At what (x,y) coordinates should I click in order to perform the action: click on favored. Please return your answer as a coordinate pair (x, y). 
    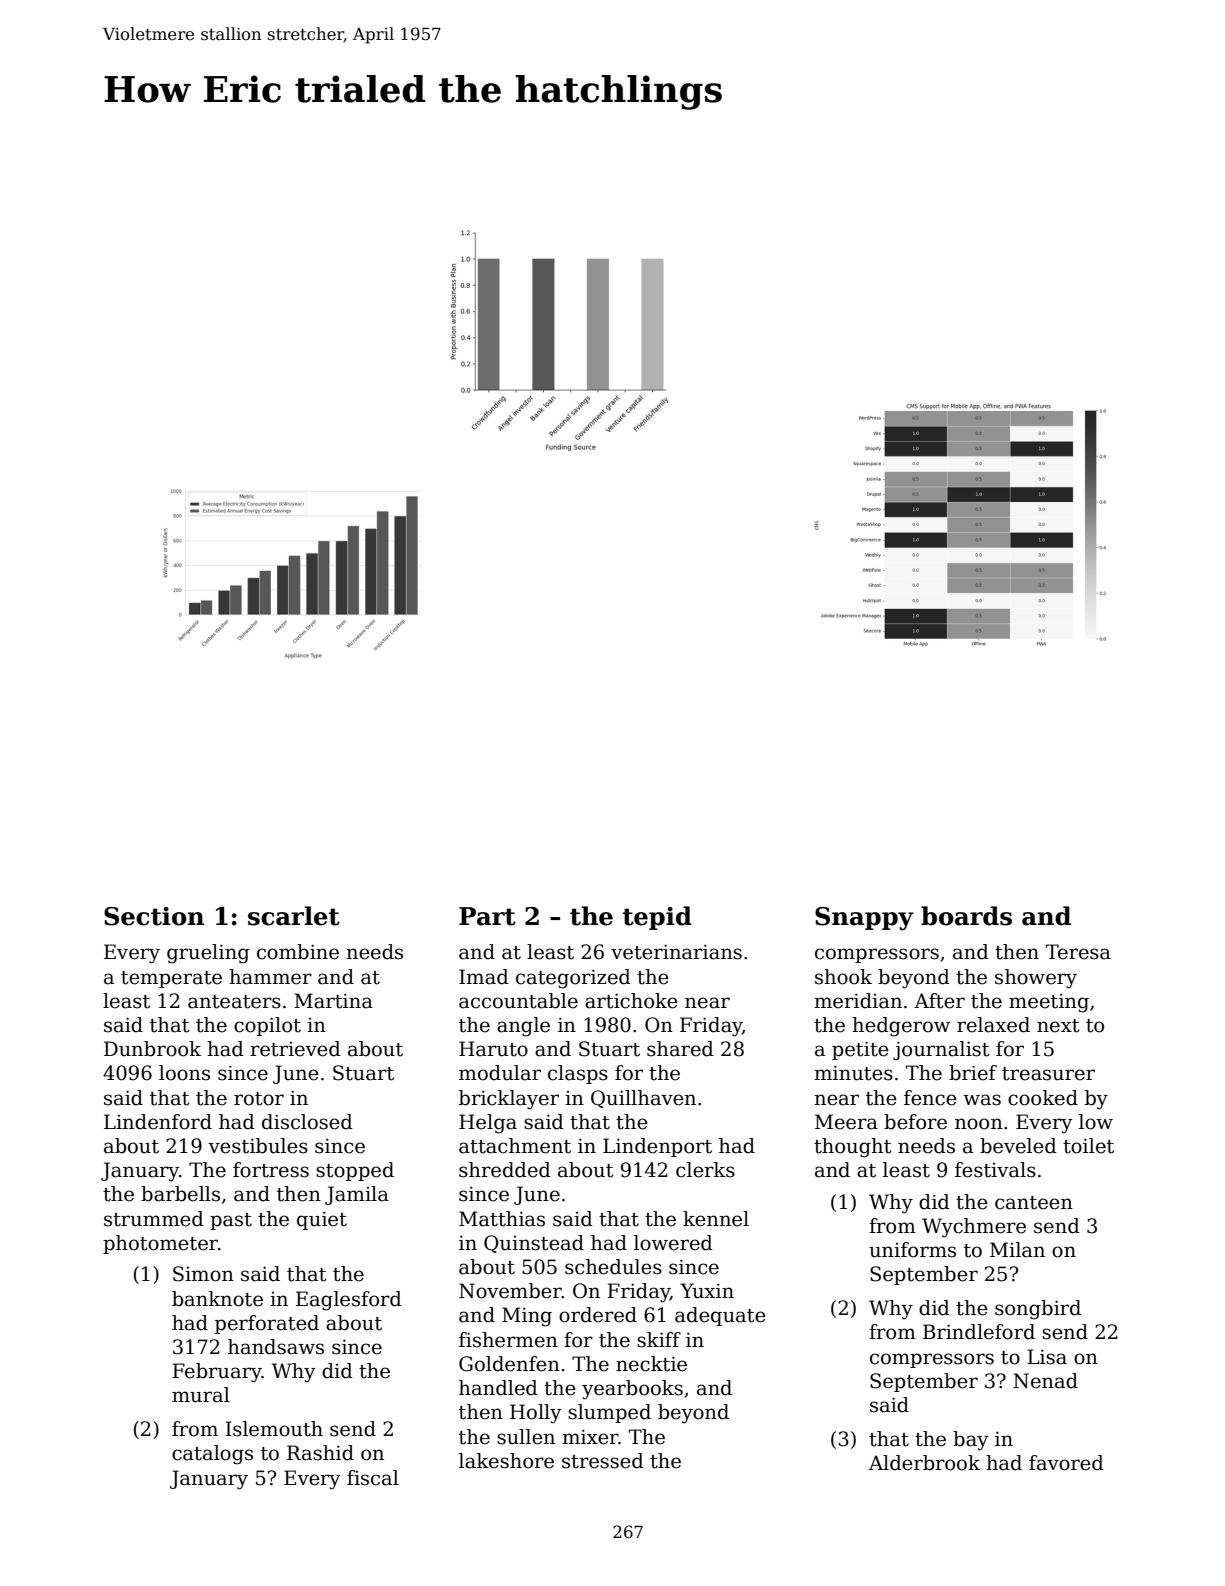
    Looking at the image, I should click on (1066, 1463).
